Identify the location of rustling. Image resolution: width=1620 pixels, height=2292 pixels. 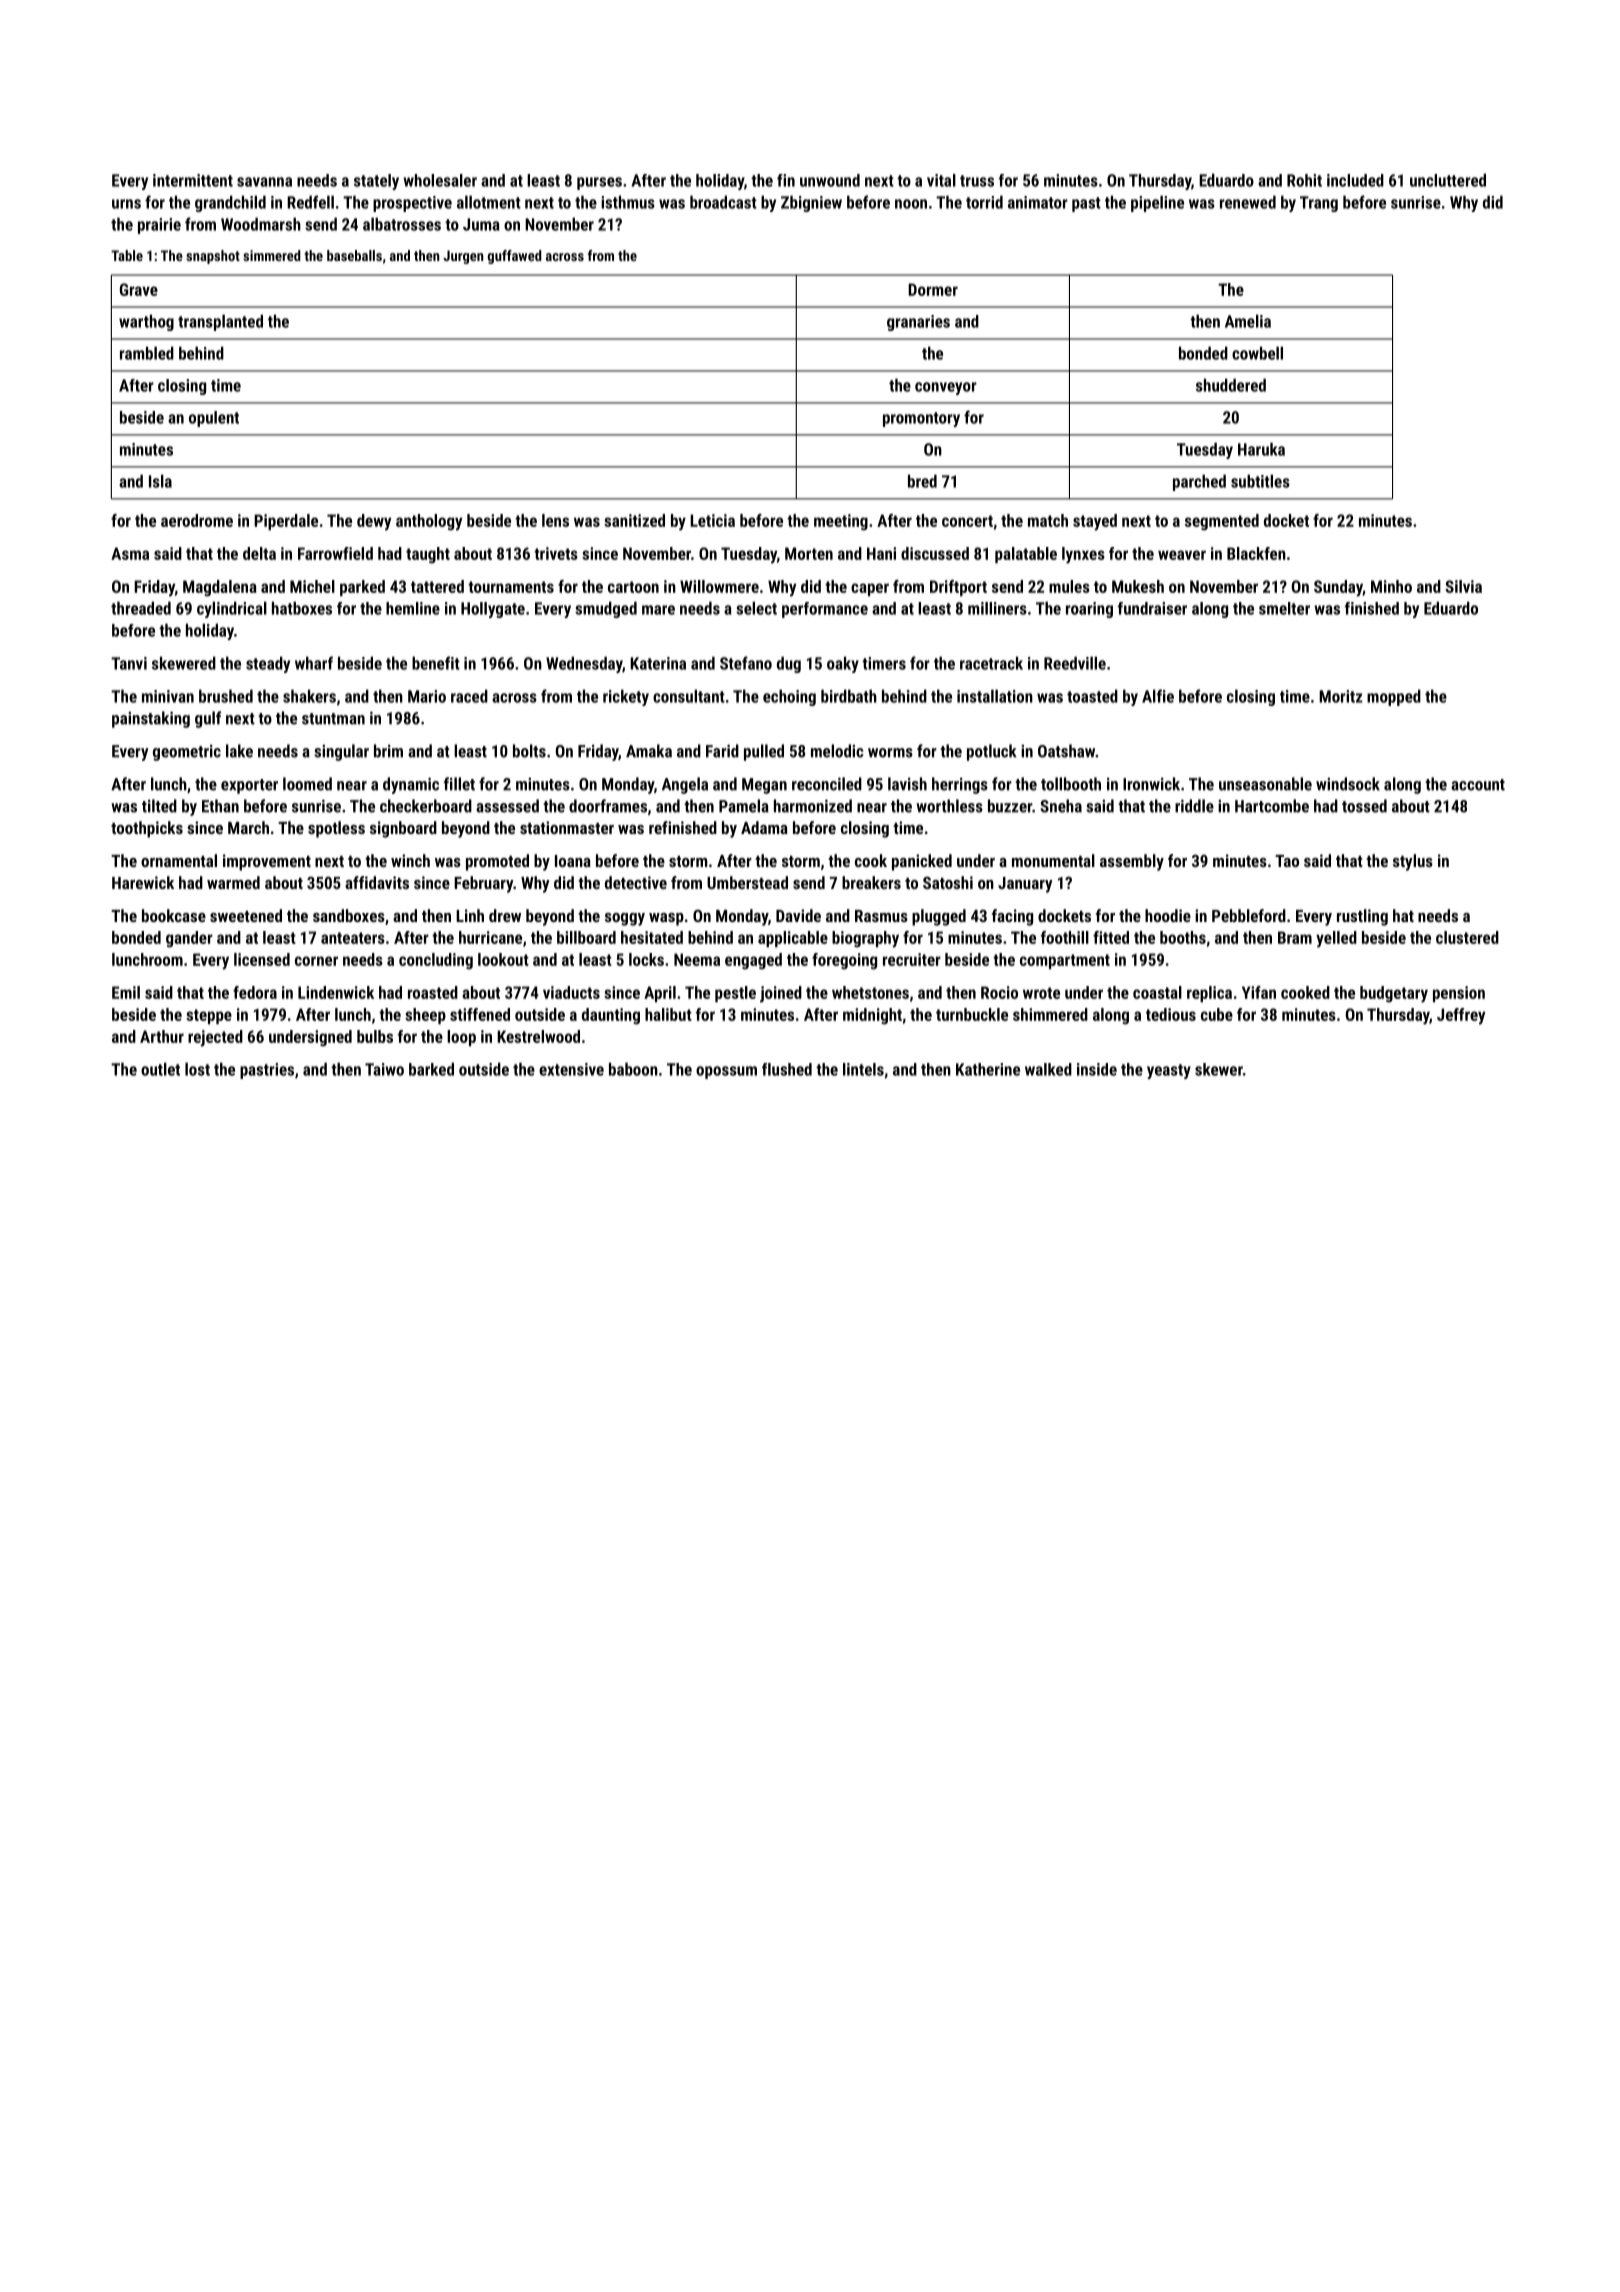
(1362, 917).
